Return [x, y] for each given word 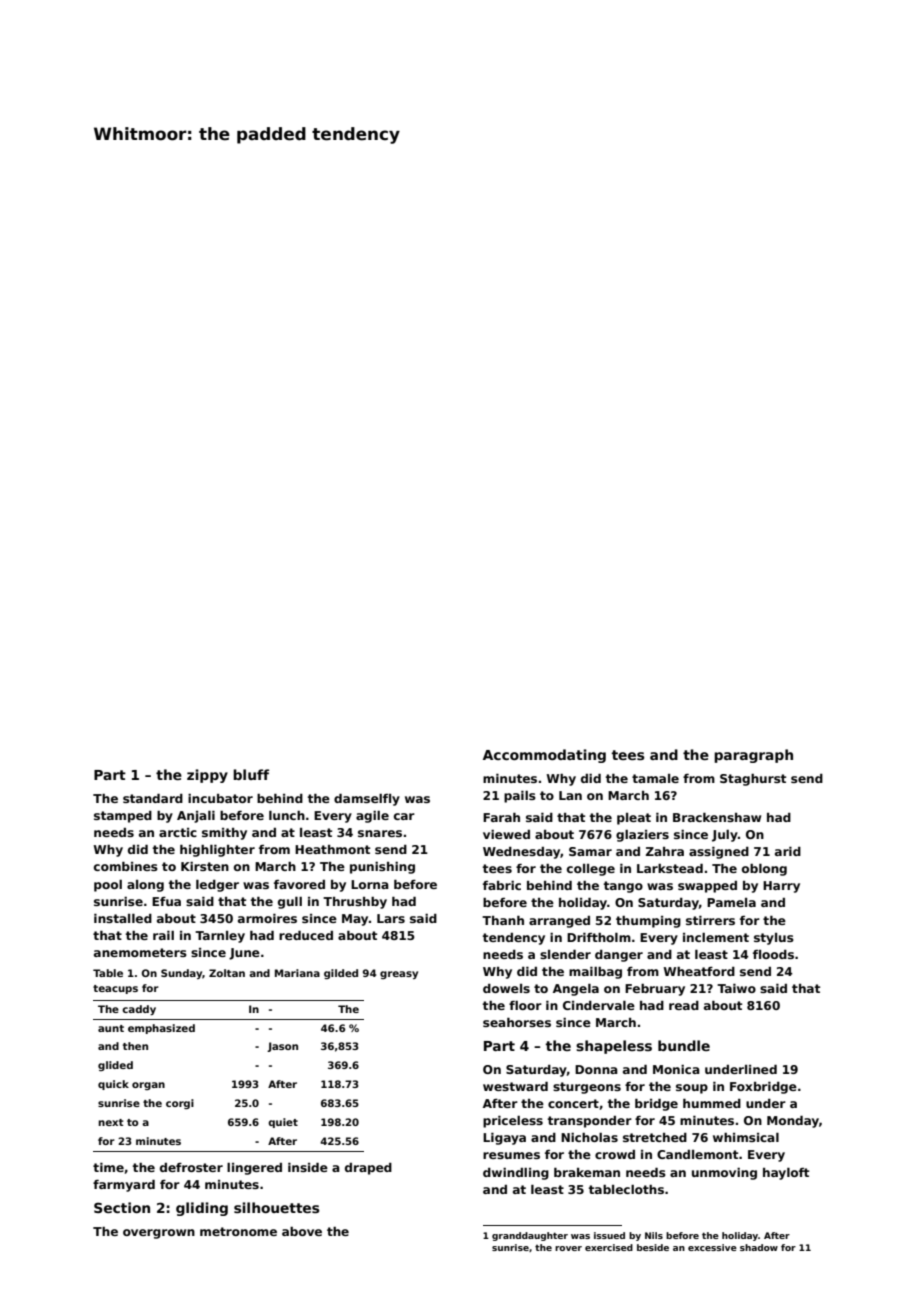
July [725, 836]
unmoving [724, 1174]
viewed [506, 834]
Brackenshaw [717, 817]
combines [126, 866]
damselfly [367, 800]
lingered [254, 1169]
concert [573, 1103]
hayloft [786, 1174]
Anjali [196, 817]
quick [113, 1085]
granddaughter [530, 1236]
